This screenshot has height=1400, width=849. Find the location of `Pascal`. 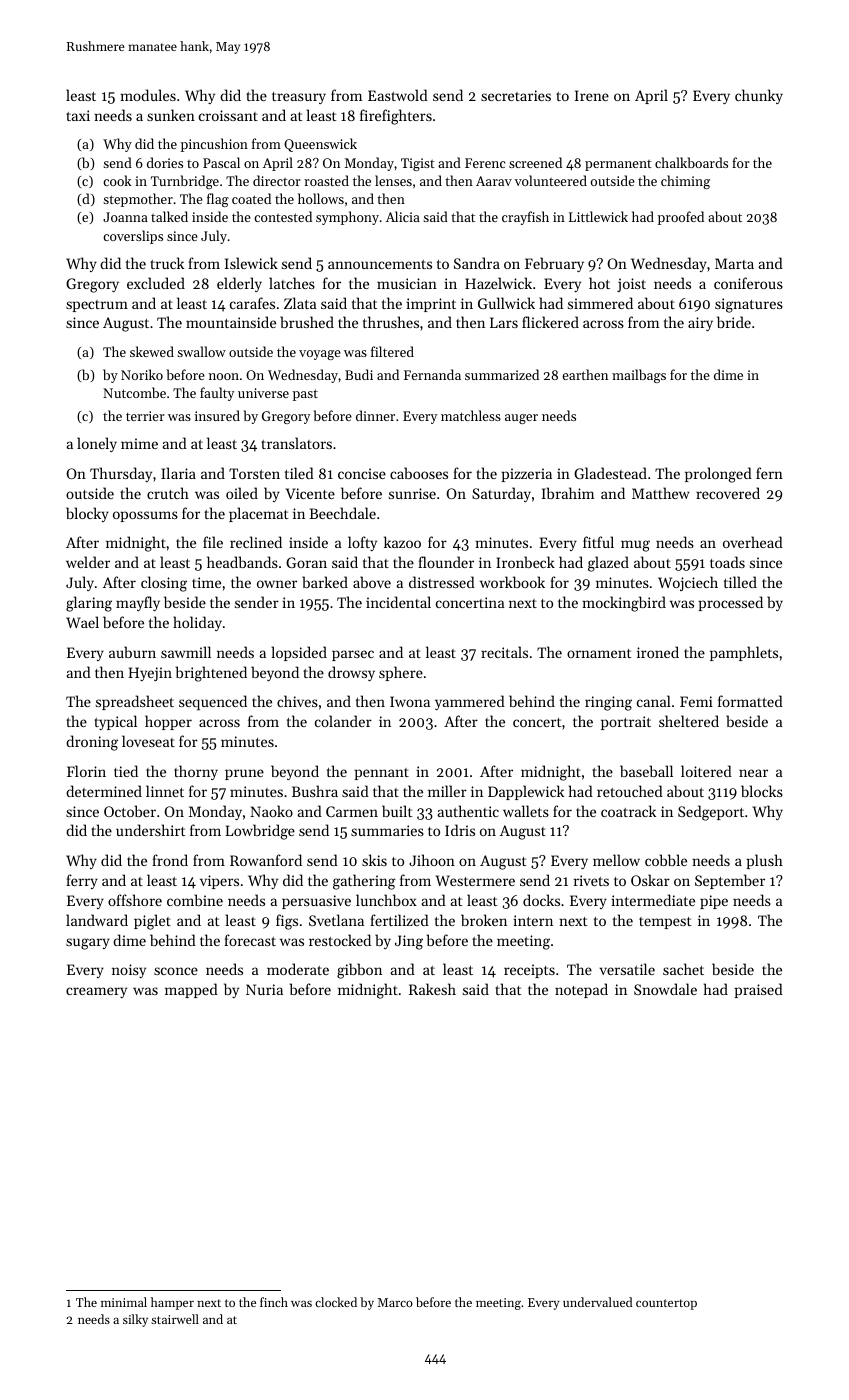

Pascal is located at coordinates (221, 162).
